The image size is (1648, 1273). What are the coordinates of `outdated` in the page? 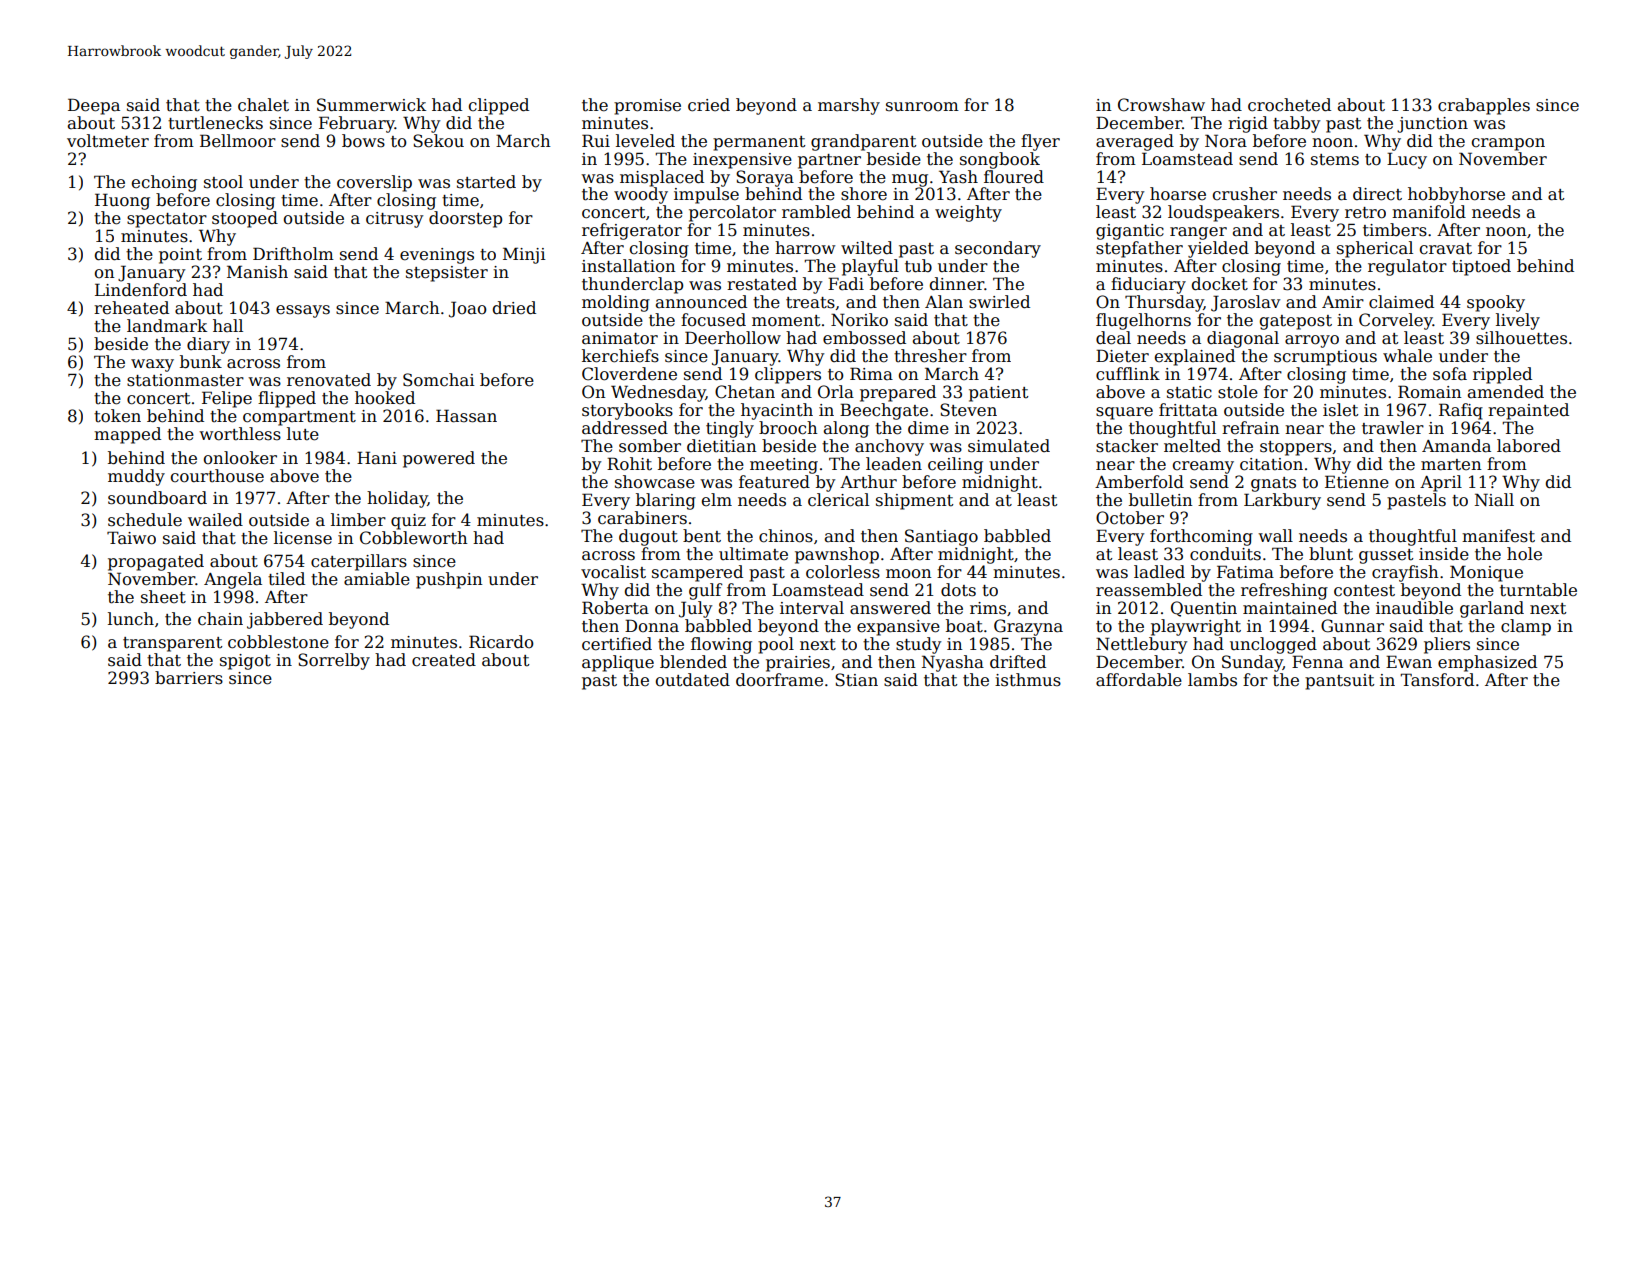 It's located at (693, 680).
